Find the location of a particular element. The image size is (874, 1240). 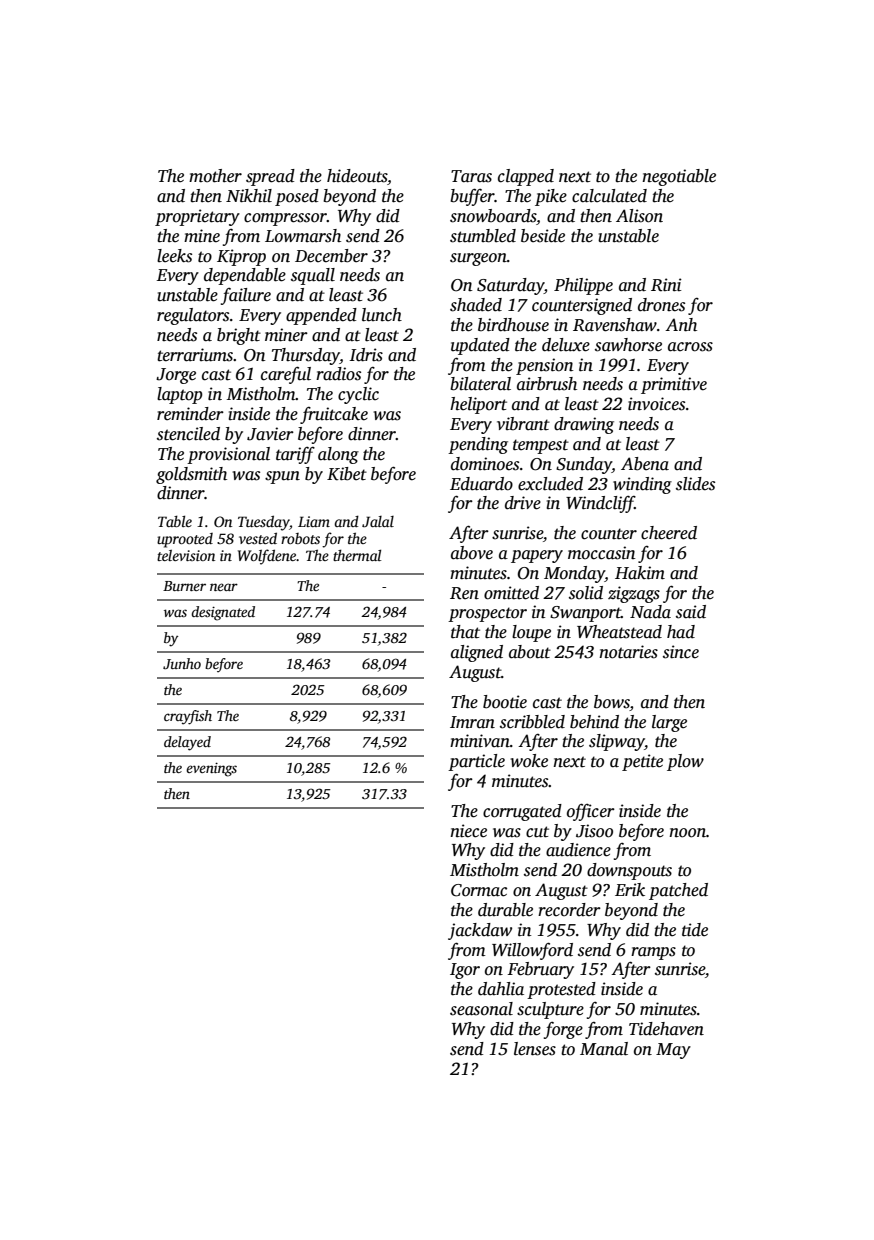

provisional is located at coordinates (228, 455).
